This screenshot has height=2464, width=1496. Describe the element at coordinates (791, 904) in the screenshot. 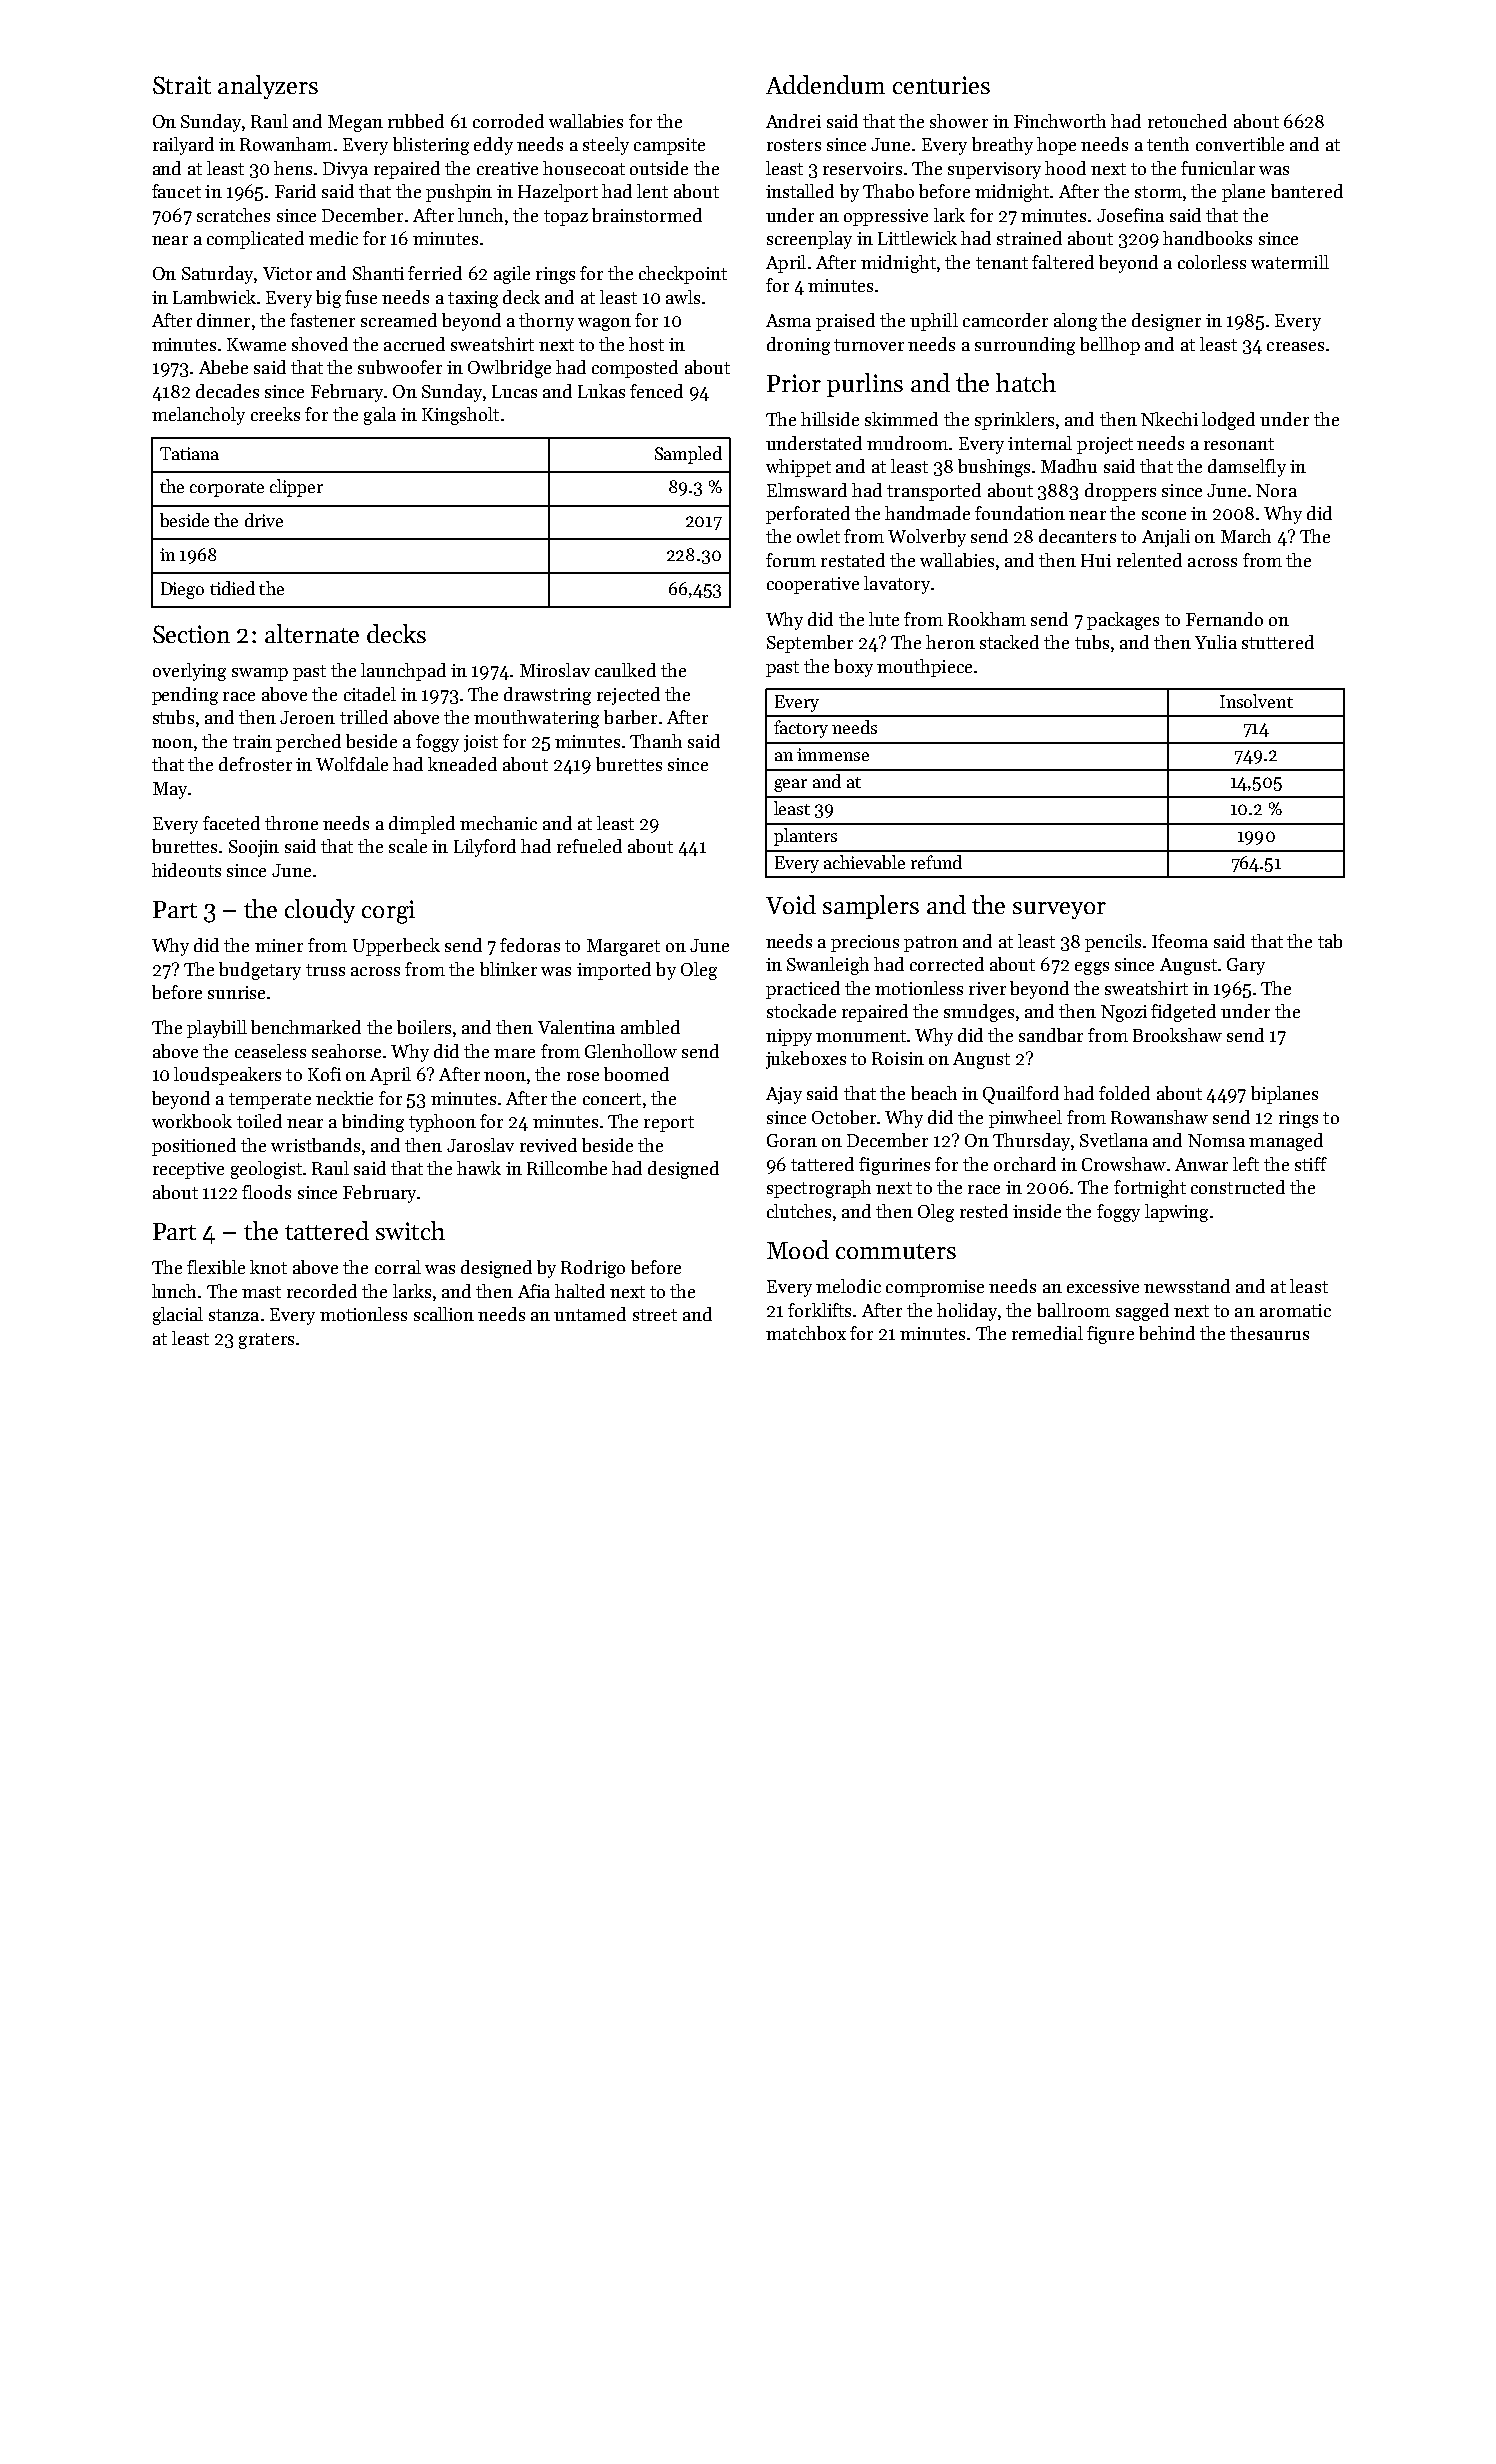

I see `Void` at that location.
